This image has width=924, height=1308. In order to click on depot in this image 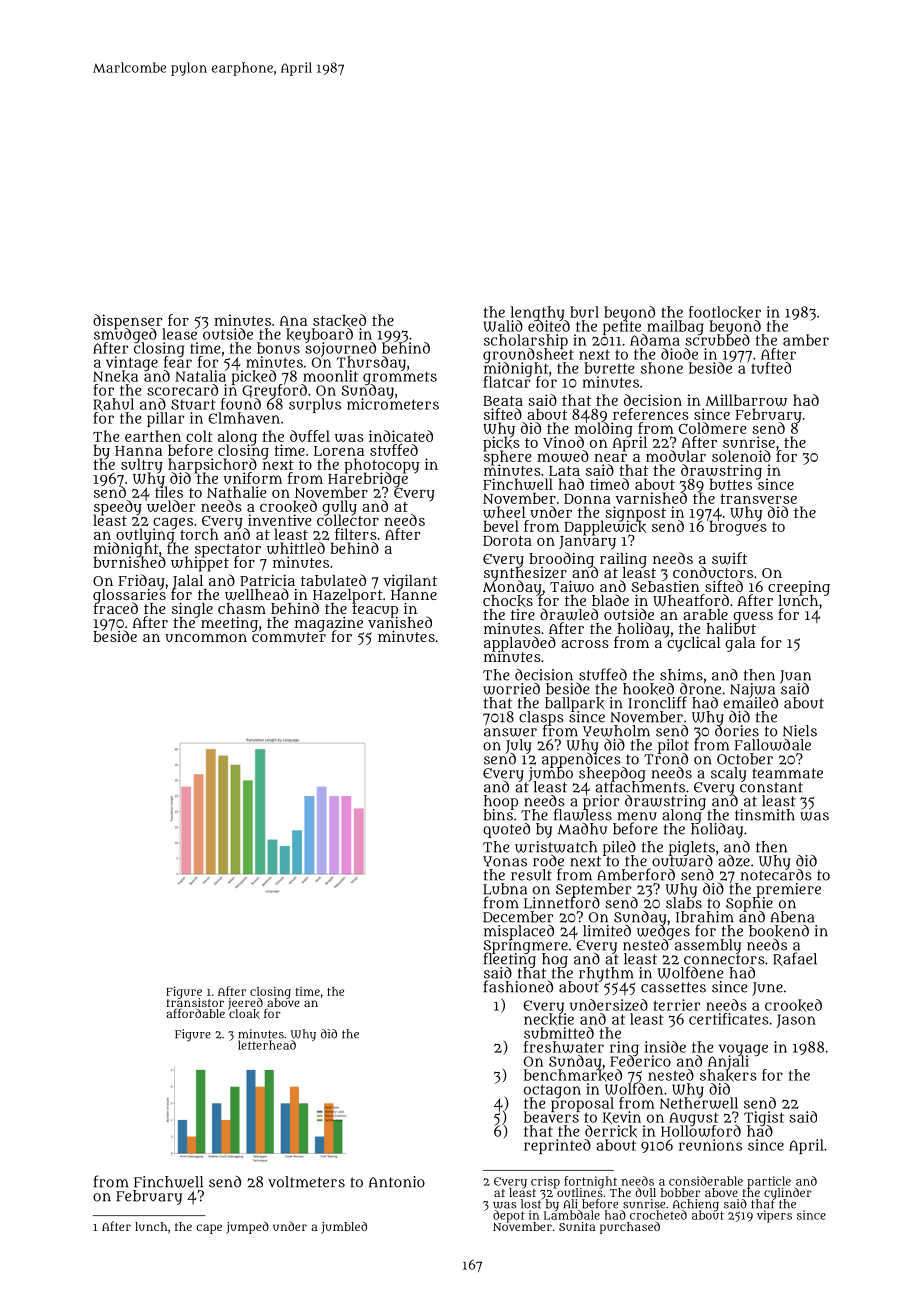, I will do `click(509, 1216)`.
